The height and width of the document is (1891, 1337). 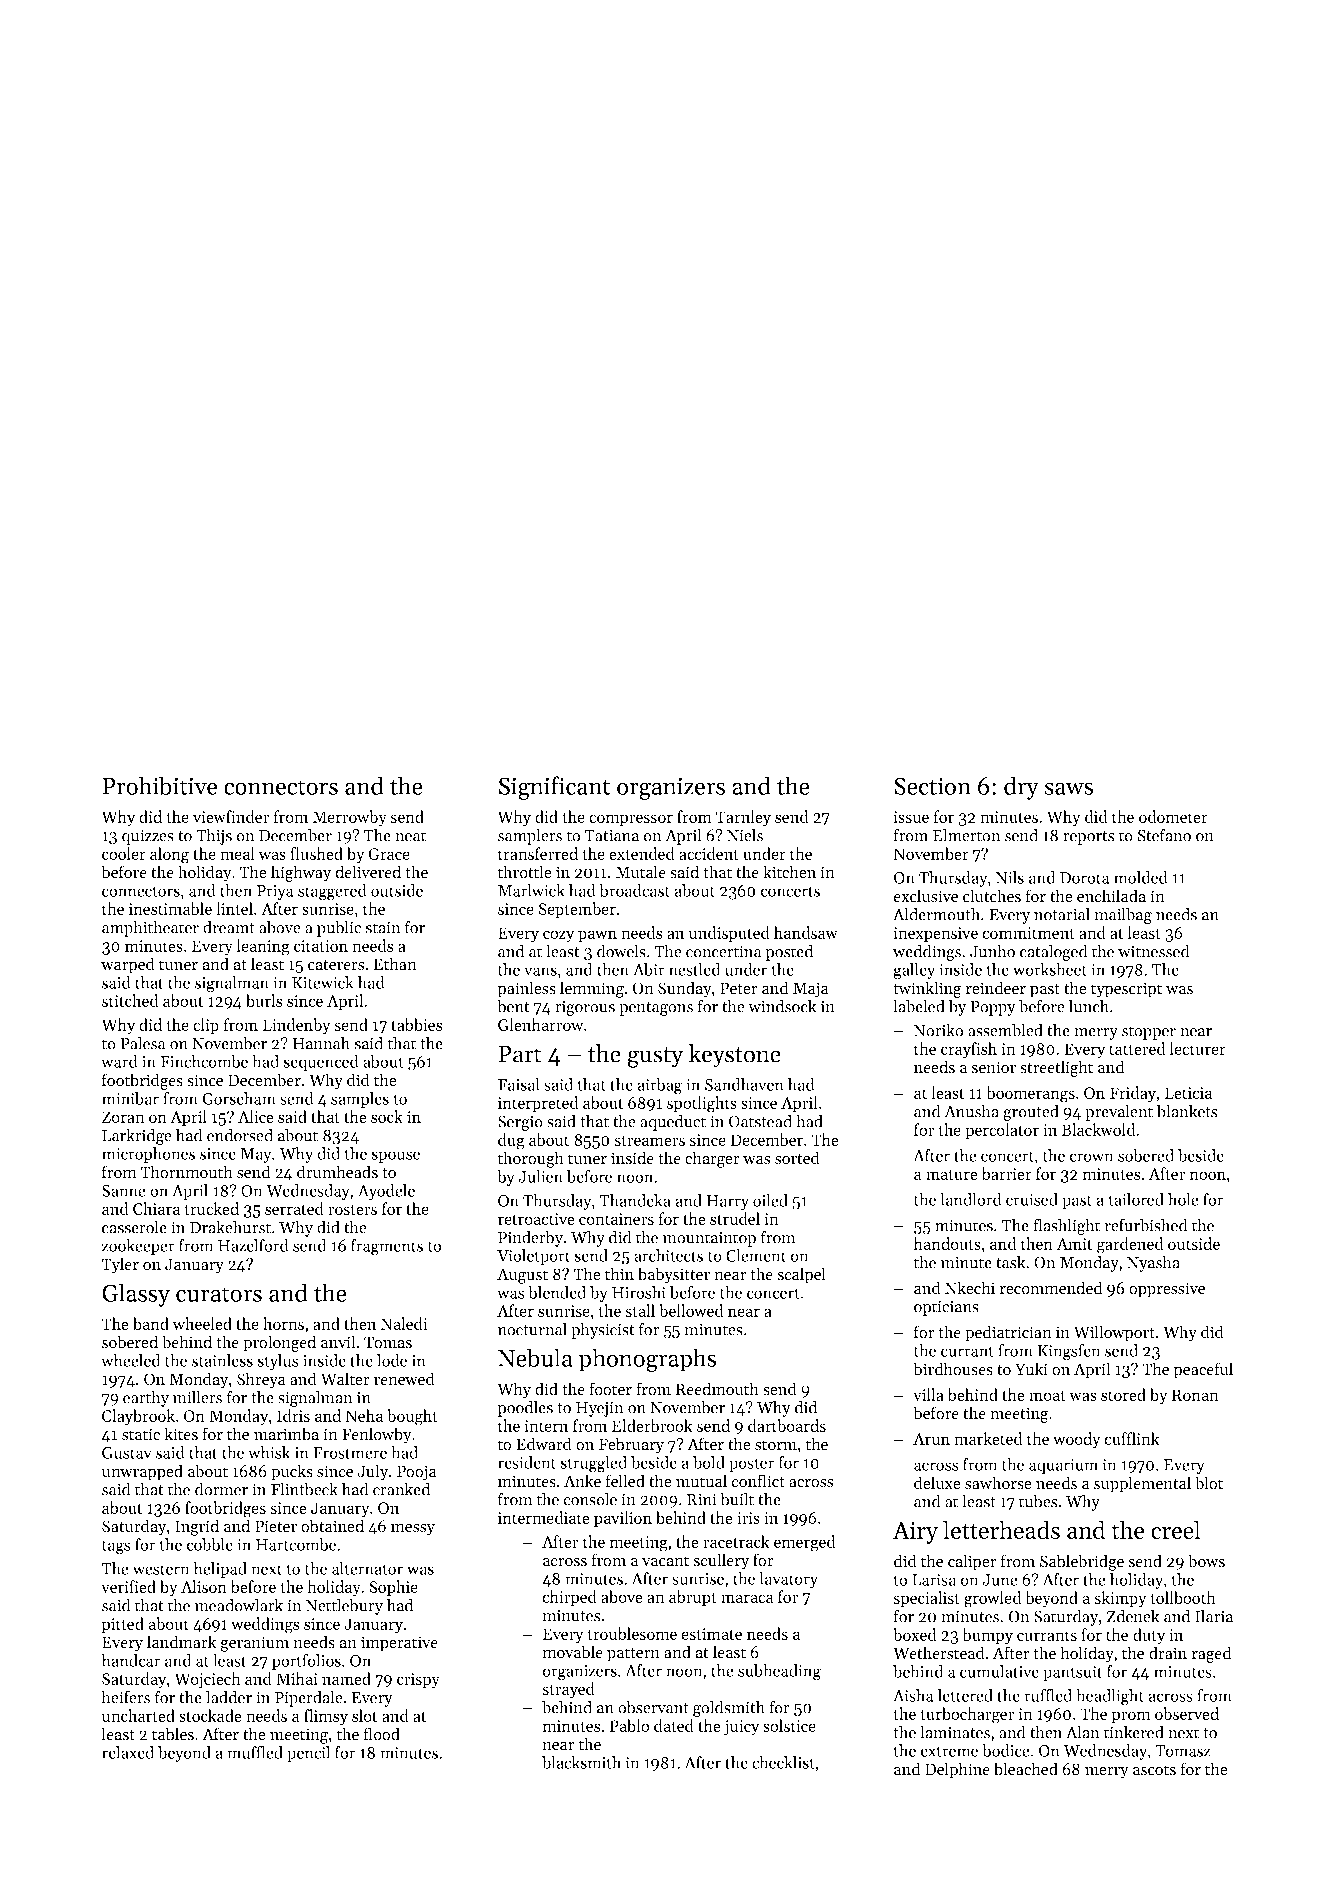 I want to click on Walter, so click(x=345, y=1379).
